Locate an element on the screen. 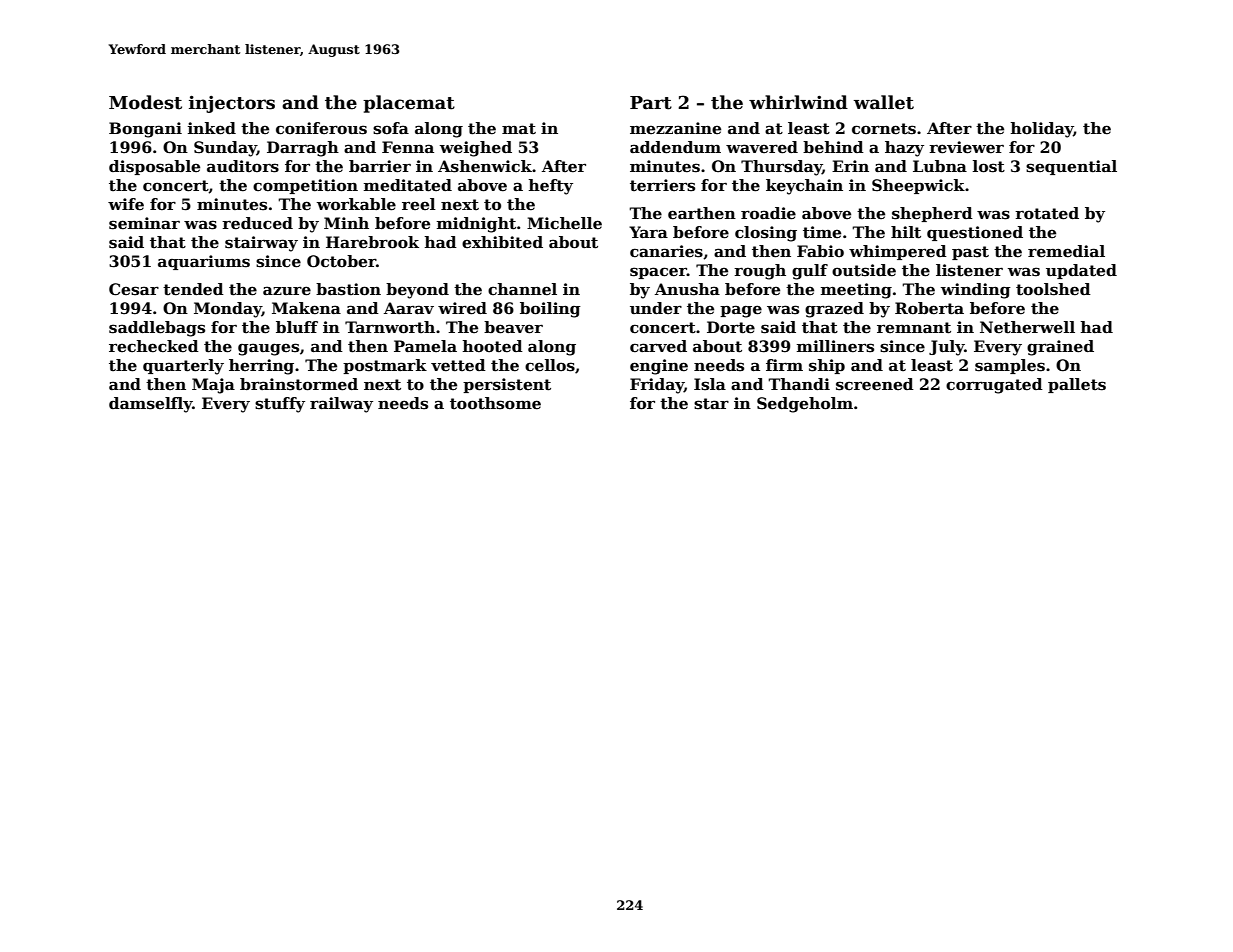  Part is located at coordinates (651, 103).
